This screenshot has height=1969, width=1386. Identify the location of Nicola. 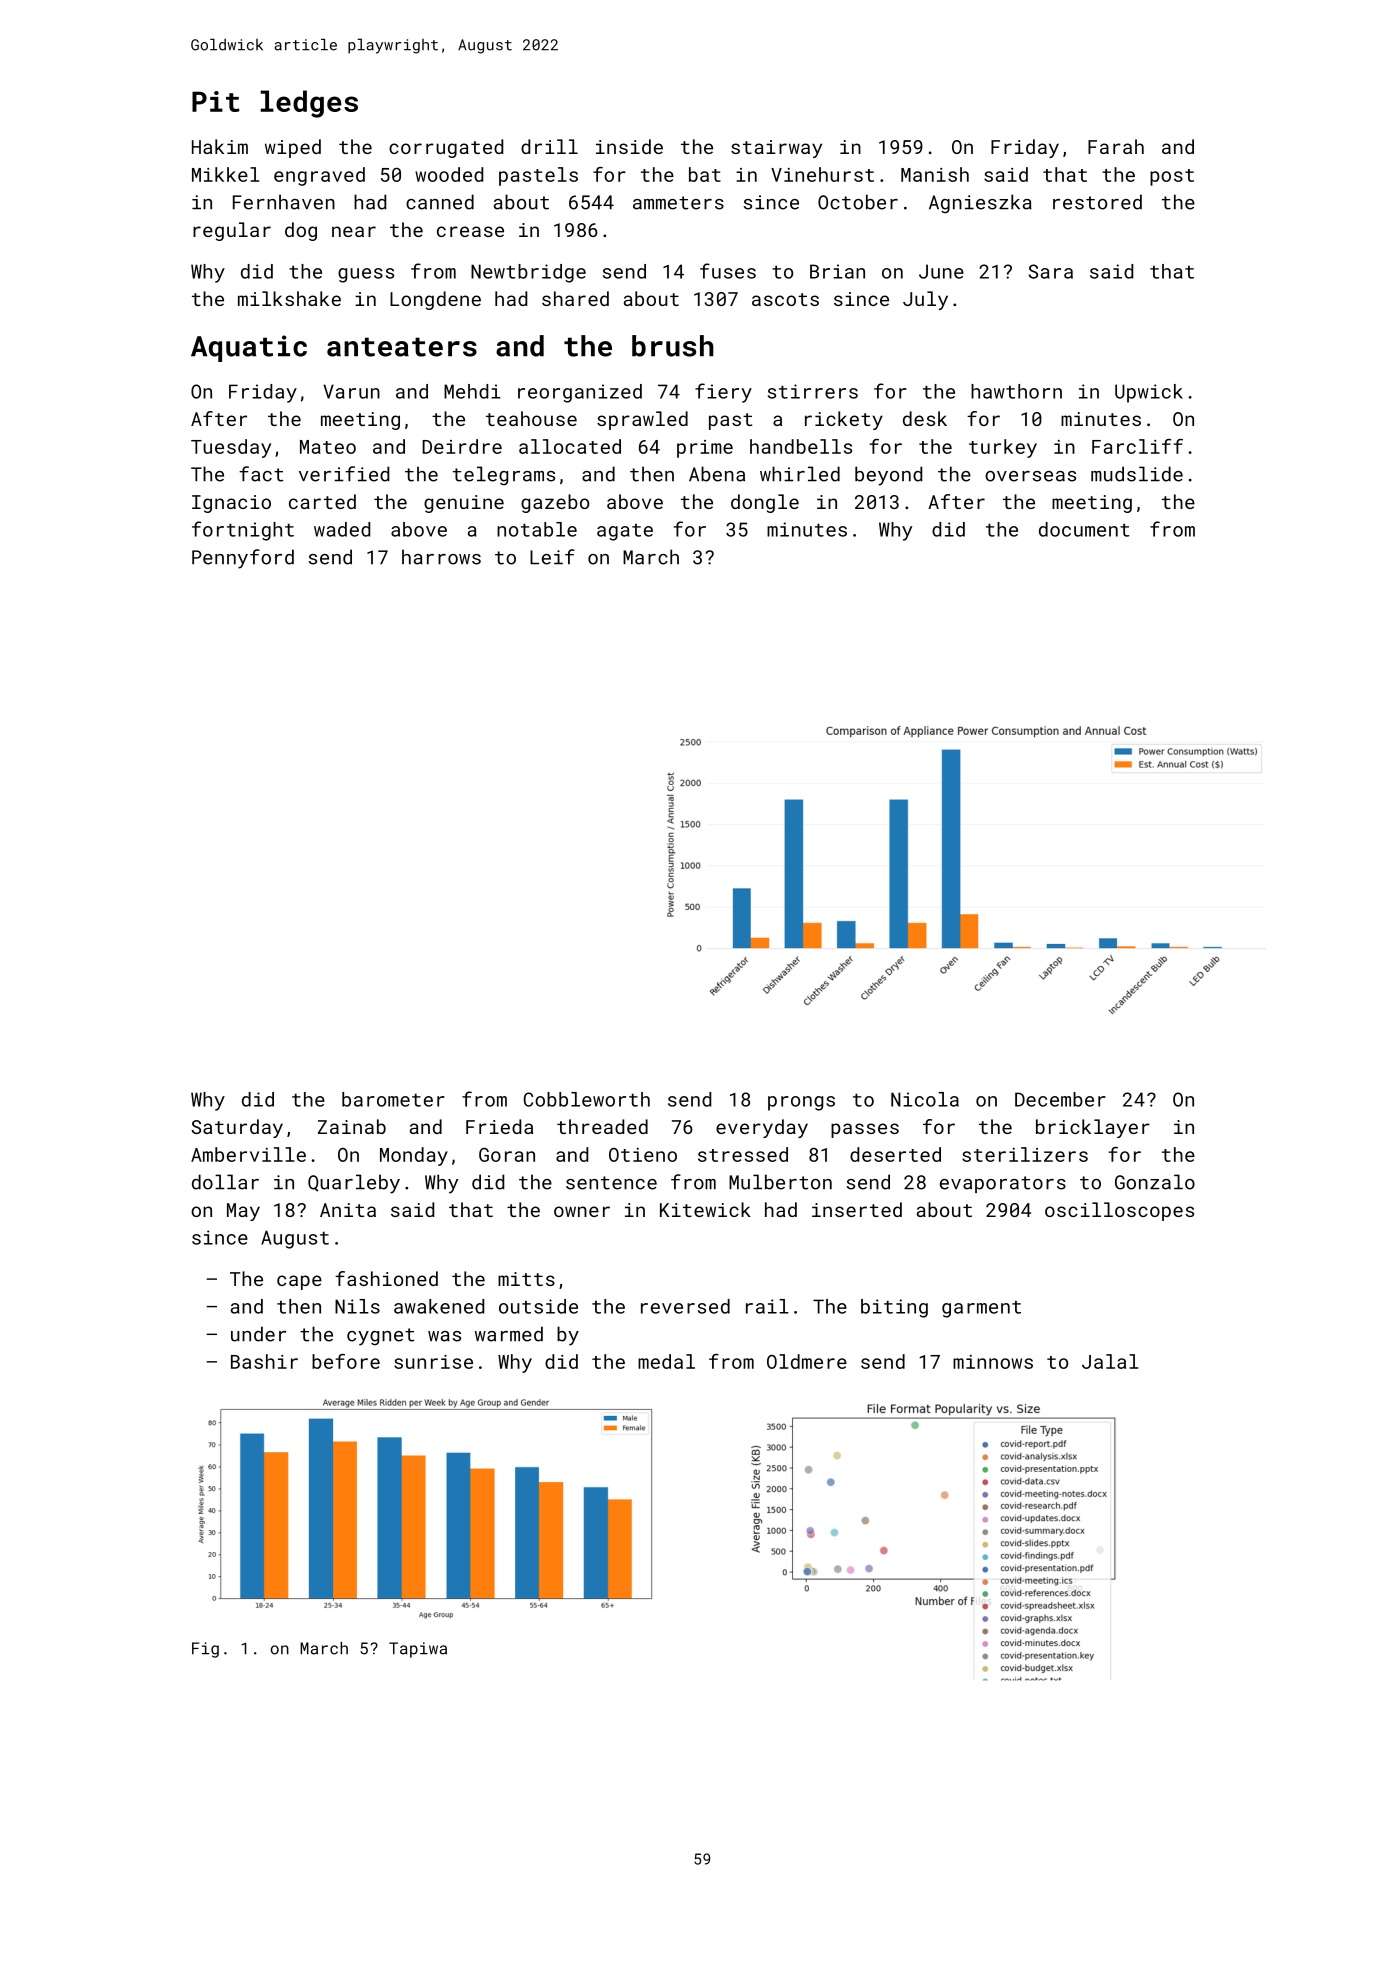
(925, 1099).
